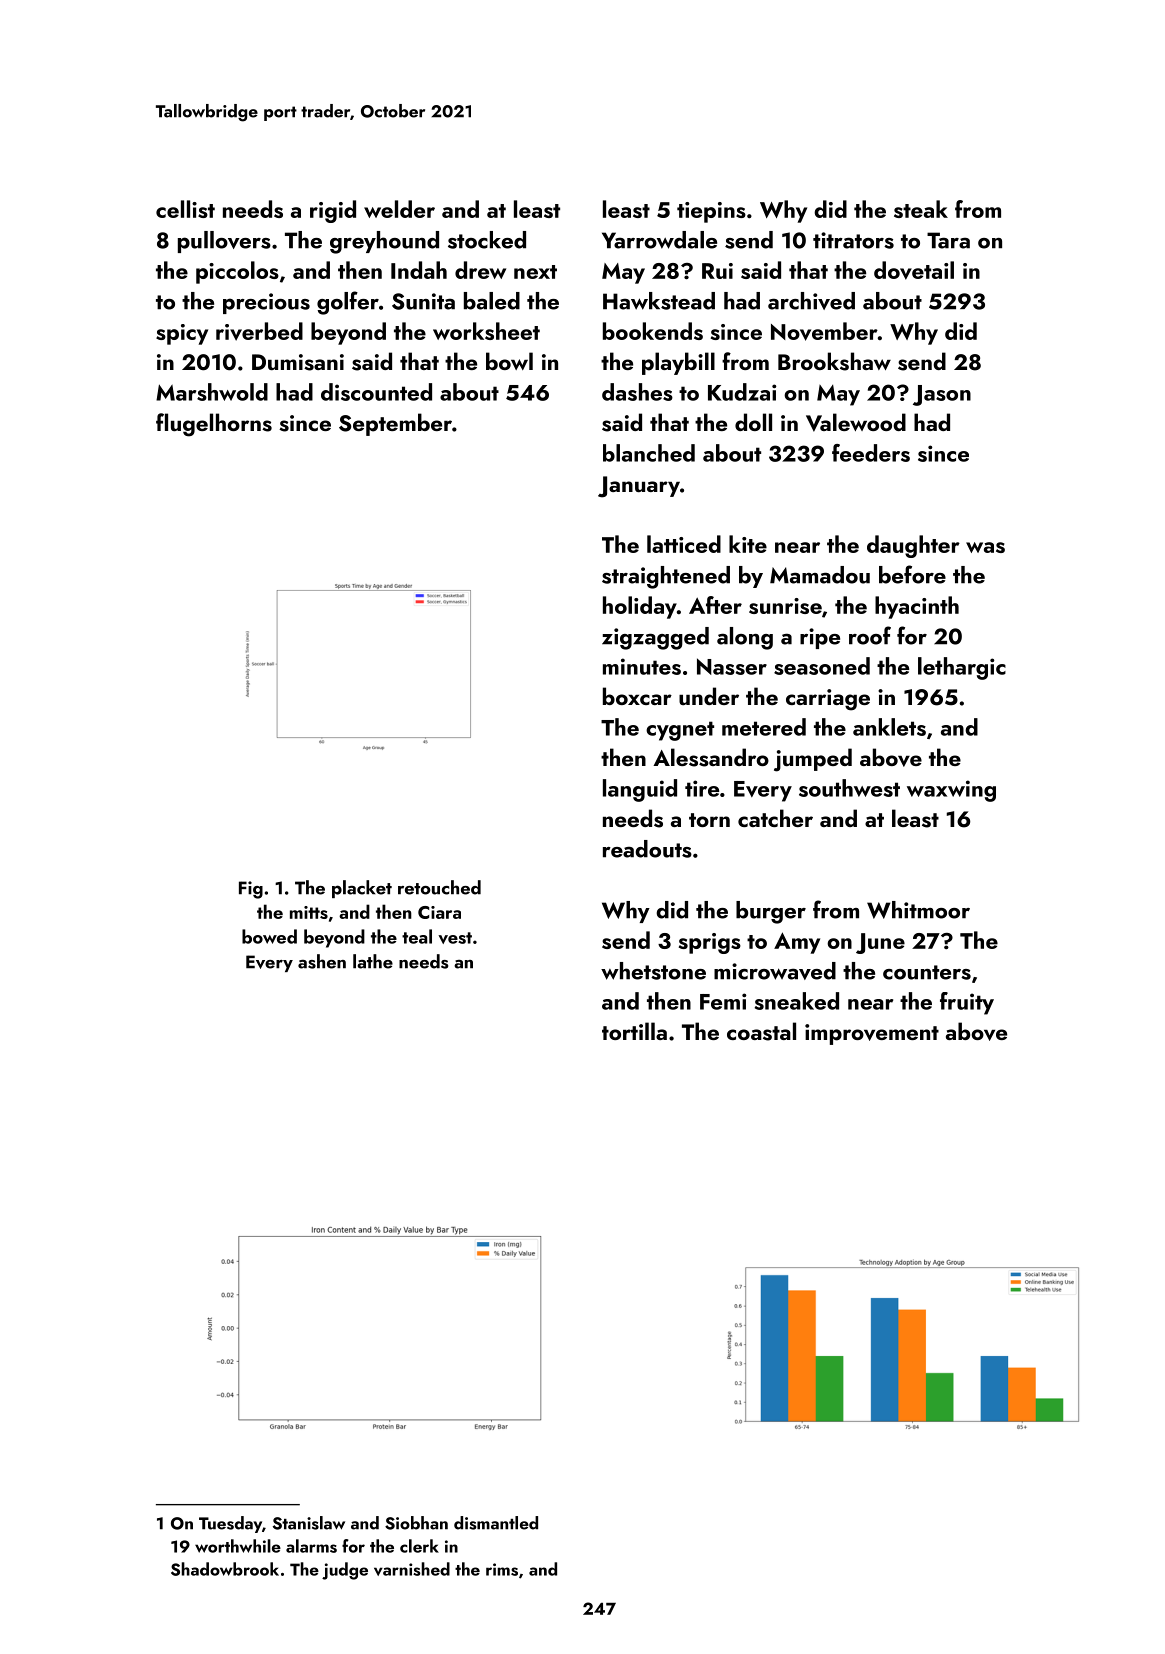 Image resolution: width=1165 pixels, height=1654 pixels. What do you see at coordinates (362, 889) in the screenshot?
I see `placket` at bounding box center [362, 889].
